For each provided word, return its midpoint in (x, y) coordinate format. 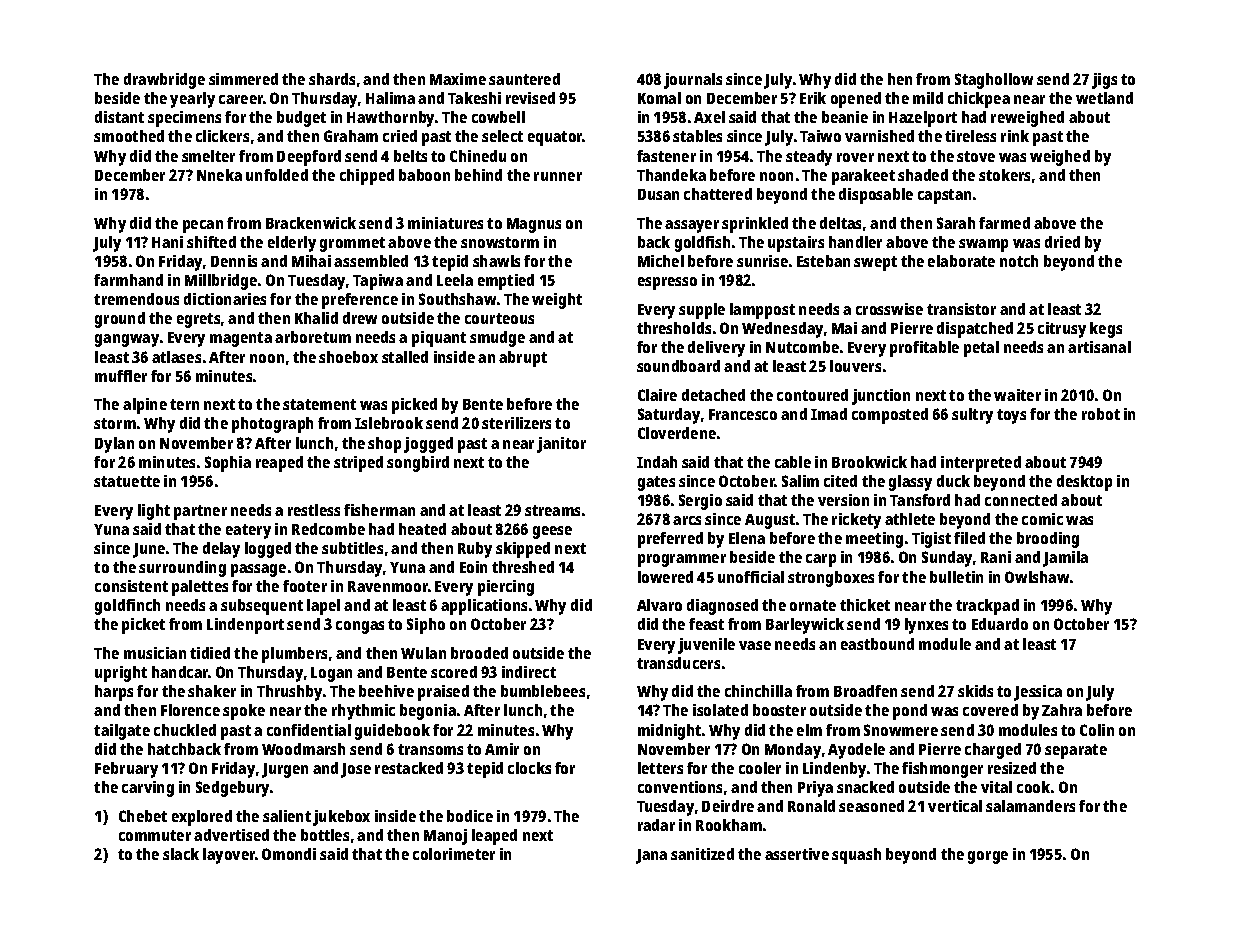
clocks (529, 768)
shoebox (348, 357)
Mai (844, 328)
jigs (1104, 81)
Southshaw (457, 299)
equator (555, 138)
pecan (203, 226)
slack (181, 854)
